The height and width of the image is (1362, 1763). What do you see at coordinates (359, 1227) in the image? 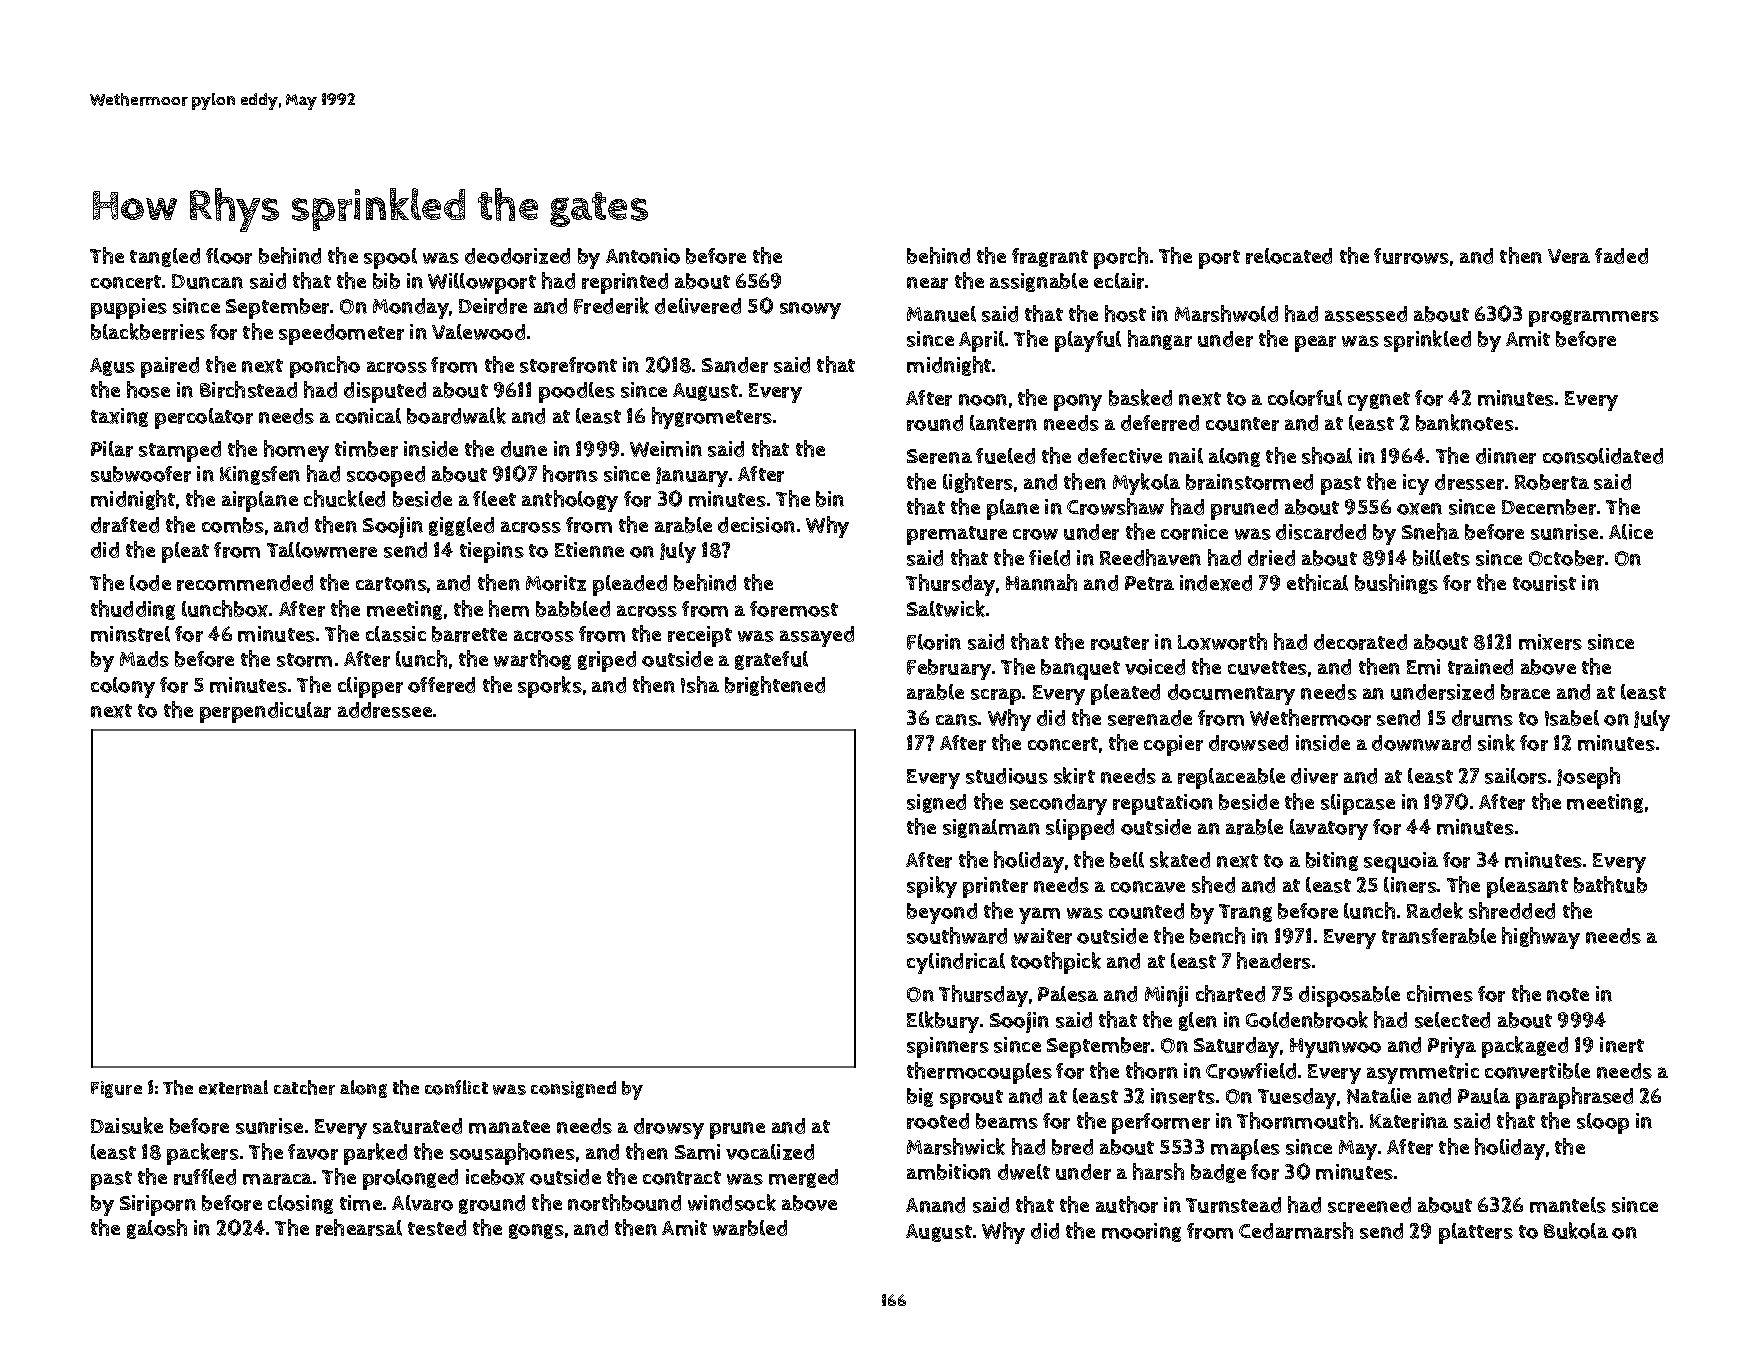
I see `rehearsal` at bounding box center [359, 1227].
